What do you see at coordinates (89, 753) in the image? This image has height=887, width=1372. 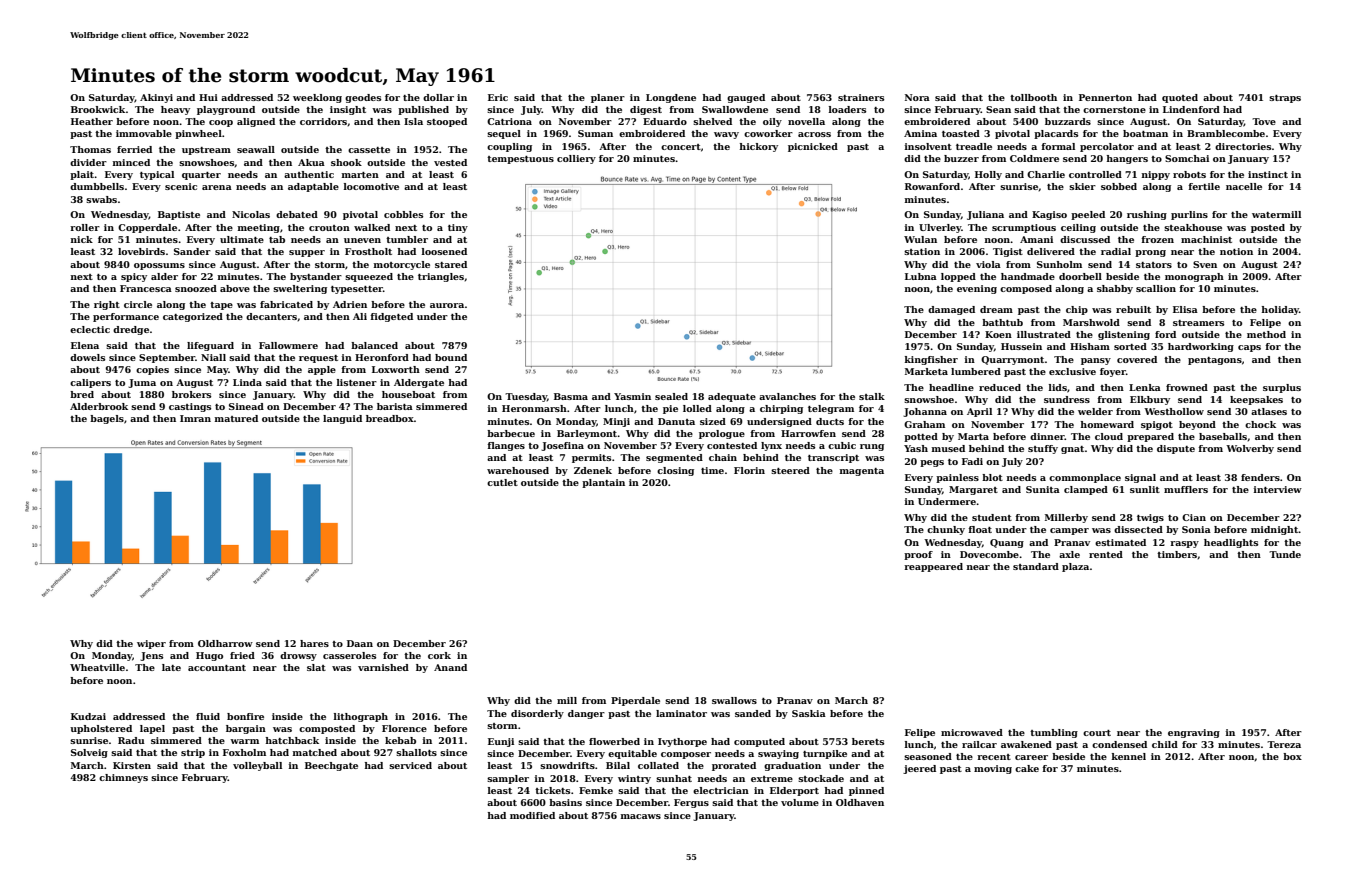 I see `Solveig` at bounding box center [89, 753].
